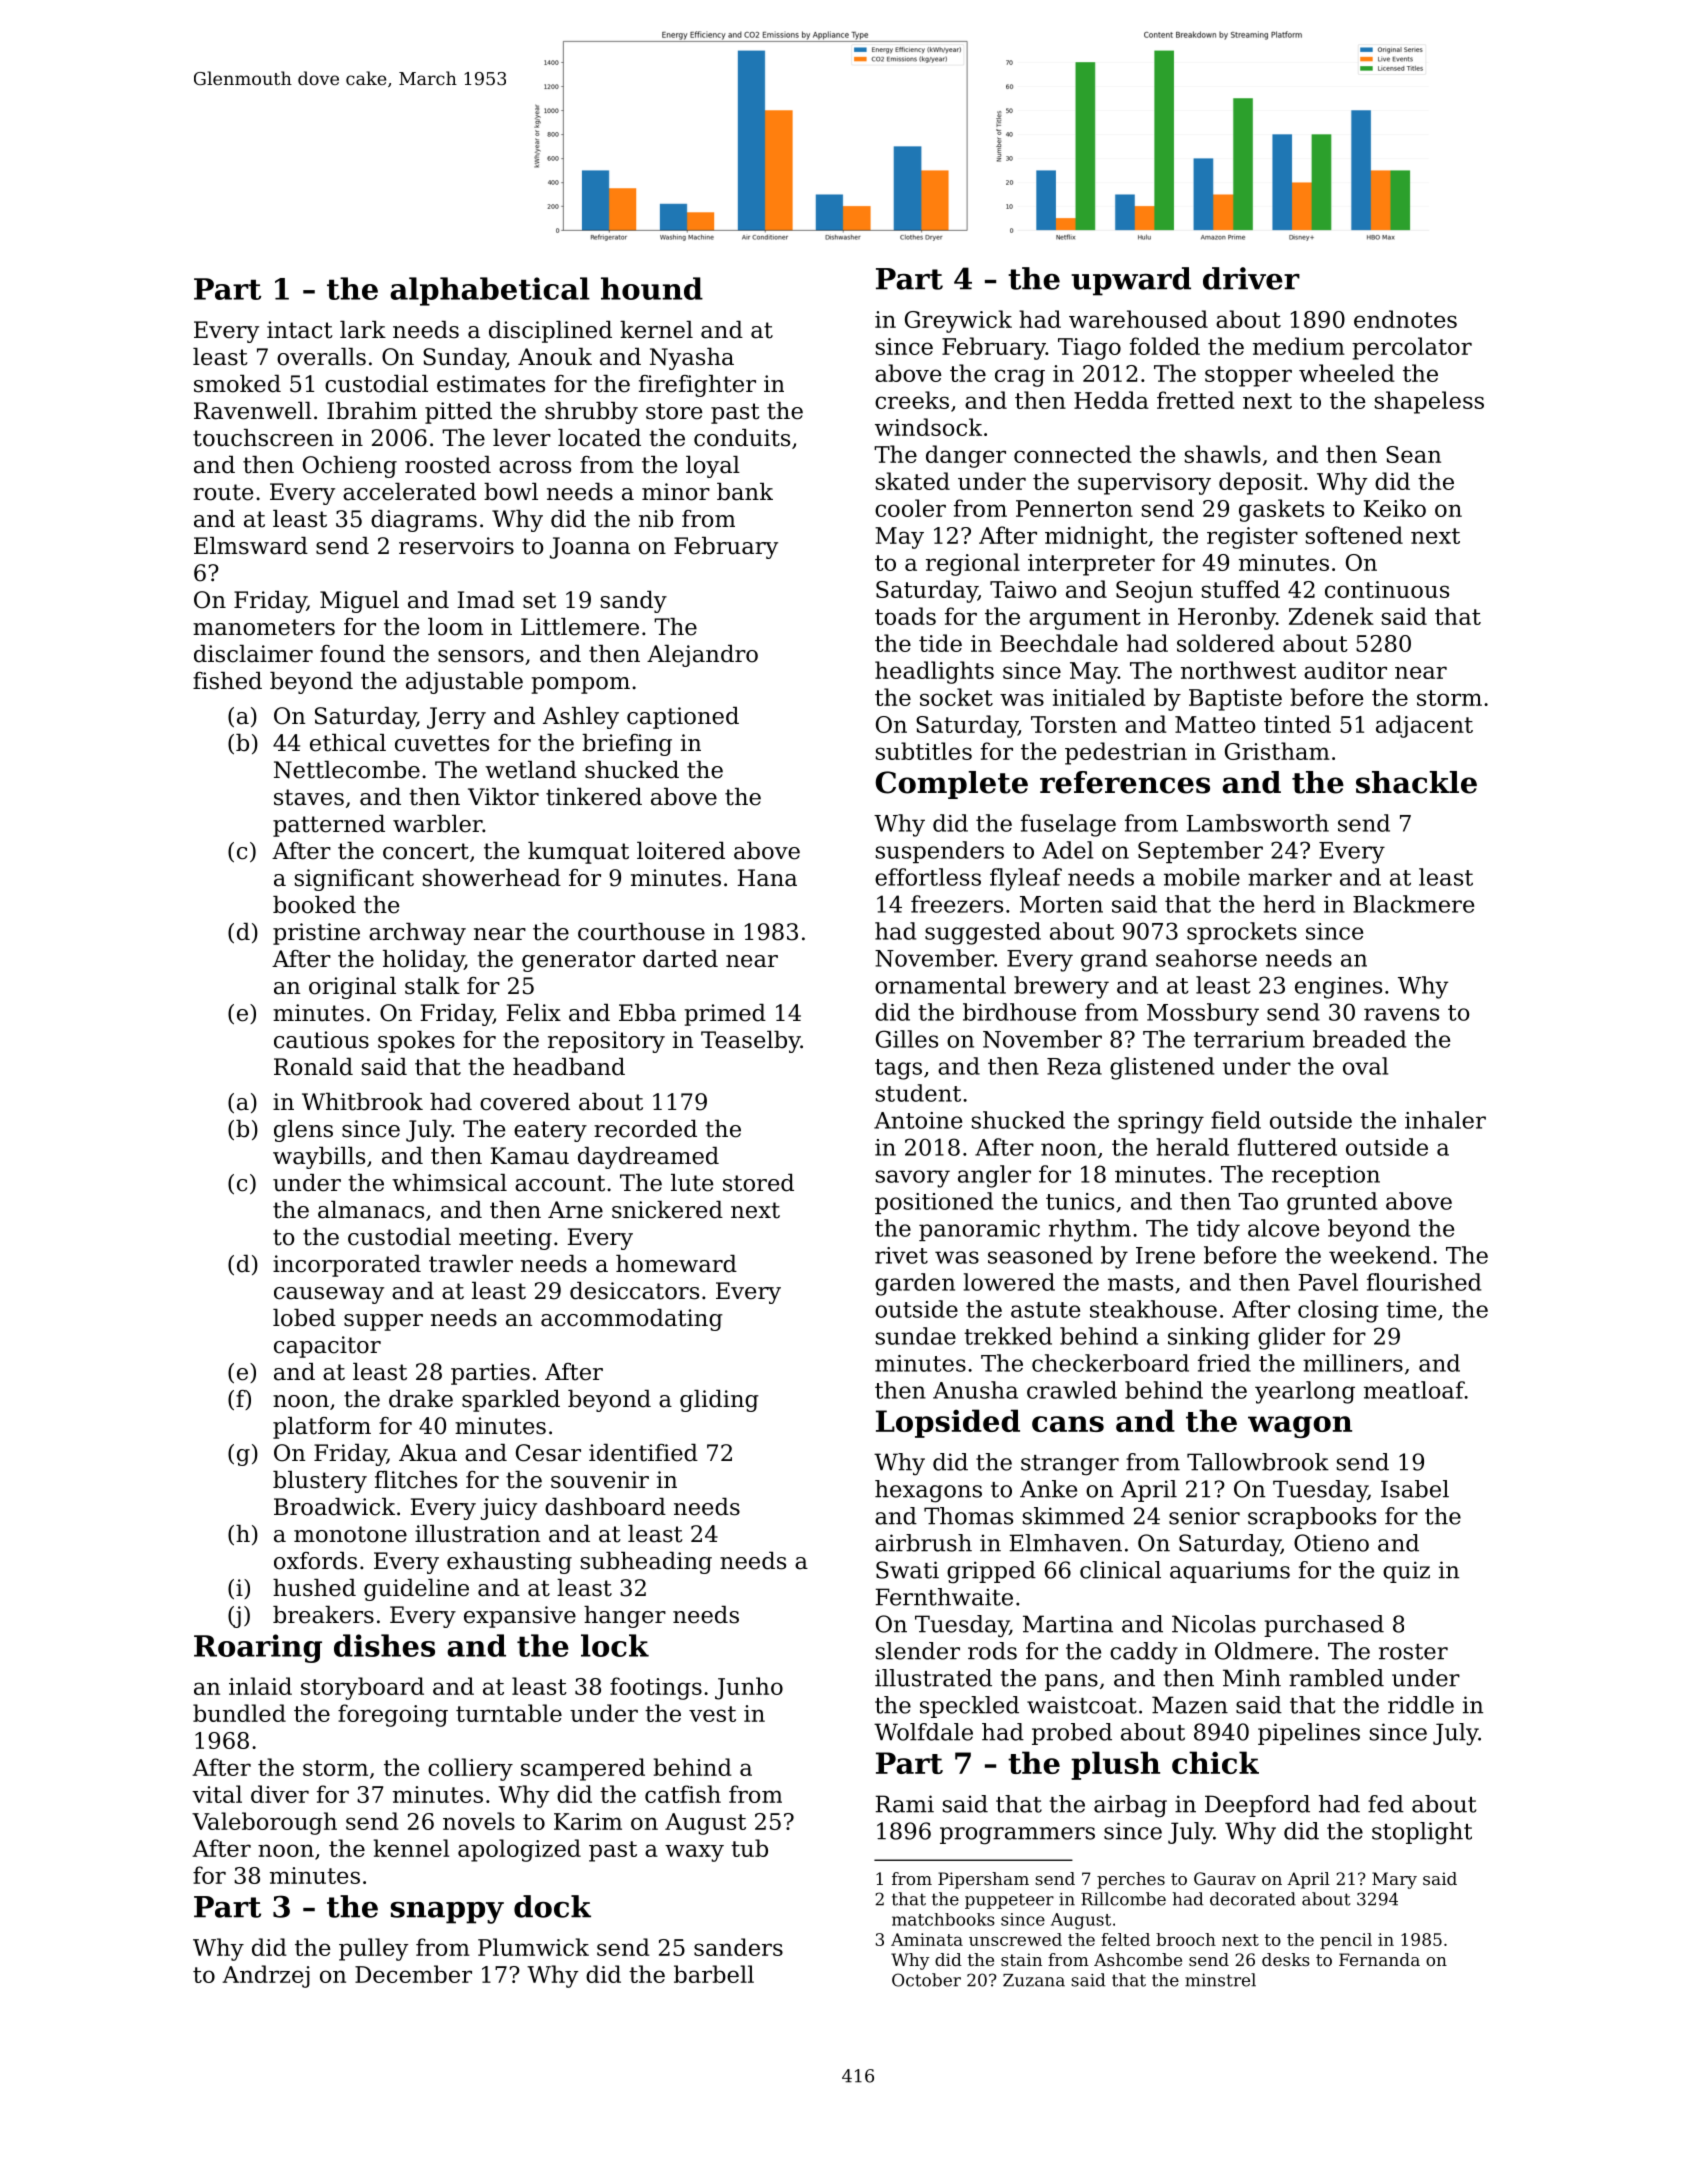 The height and width of the image is (2178, 1683). What do you see at coordinates (912, 400) in the image?
I see `creeks` at bounding box center [912, 400].
